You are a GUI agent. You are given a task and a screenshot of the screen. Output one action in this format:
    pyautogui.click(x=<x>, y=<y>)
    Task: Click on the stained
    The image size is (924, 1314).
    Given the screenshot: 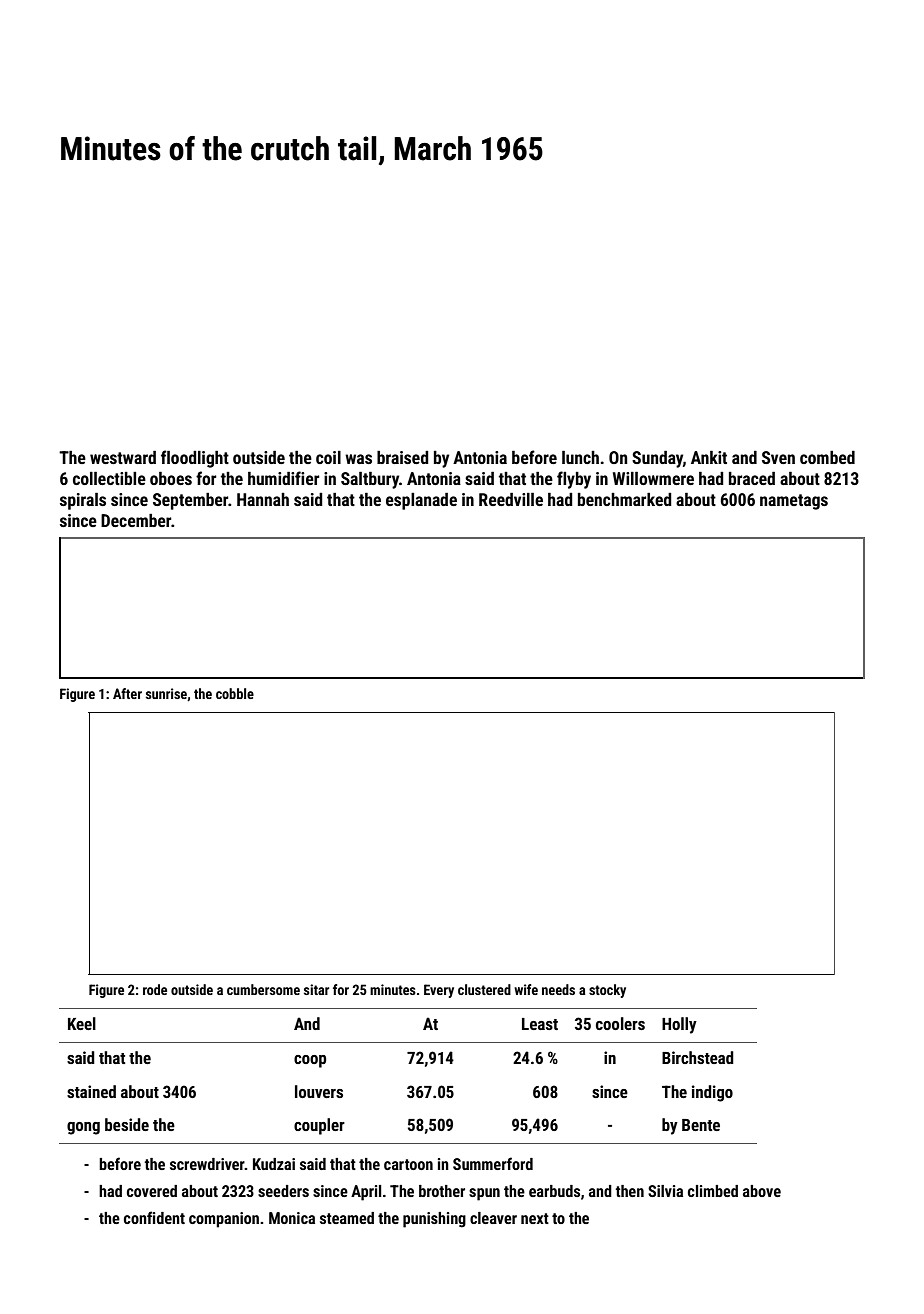 What is the action you would take?
    pyautogui.click(x=91, y=1091)
